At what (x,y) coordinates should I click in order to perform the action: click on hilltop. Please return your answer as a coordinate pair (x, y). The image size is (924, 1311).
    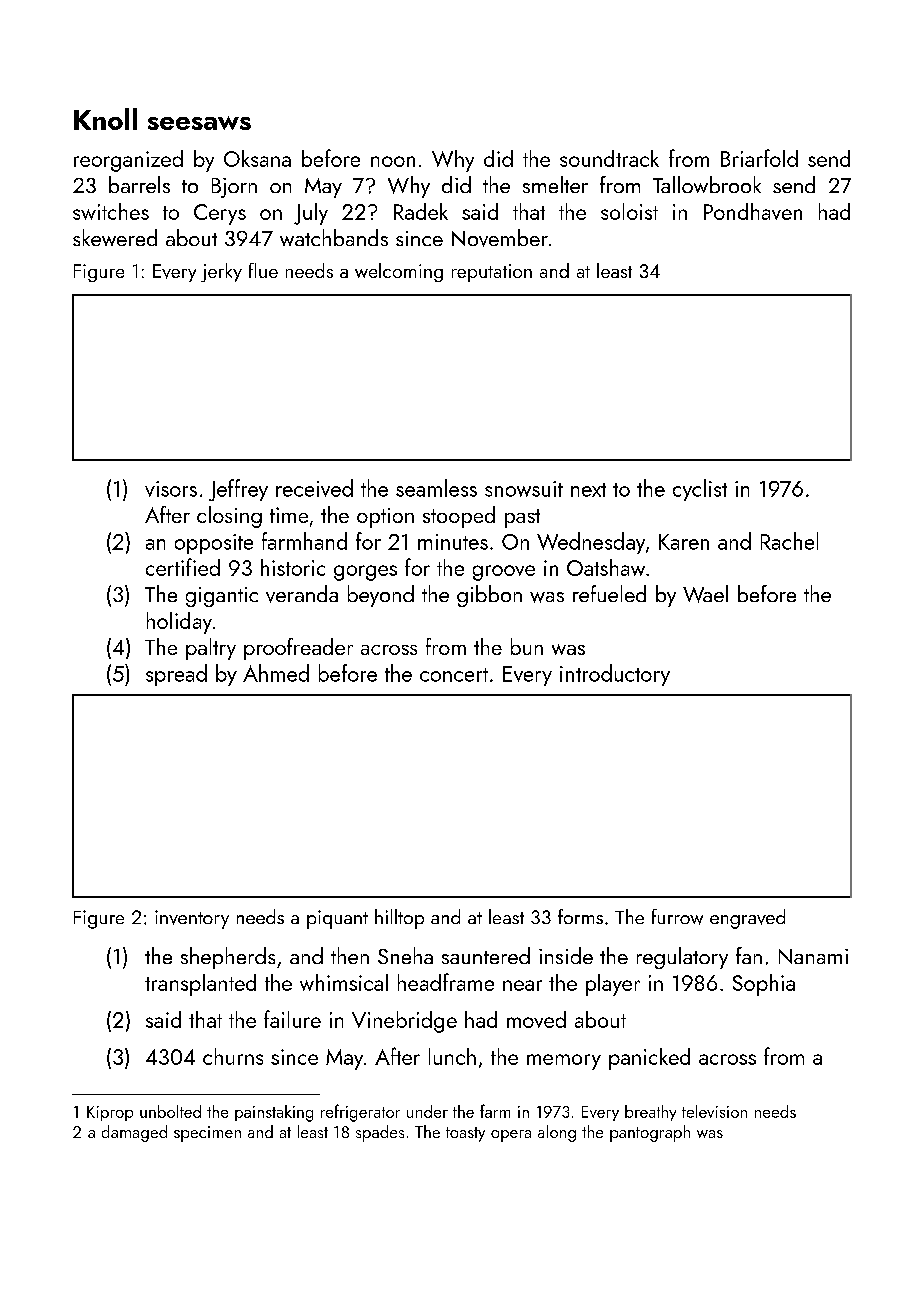
    Looking at the image, I should click on (399, 919).
